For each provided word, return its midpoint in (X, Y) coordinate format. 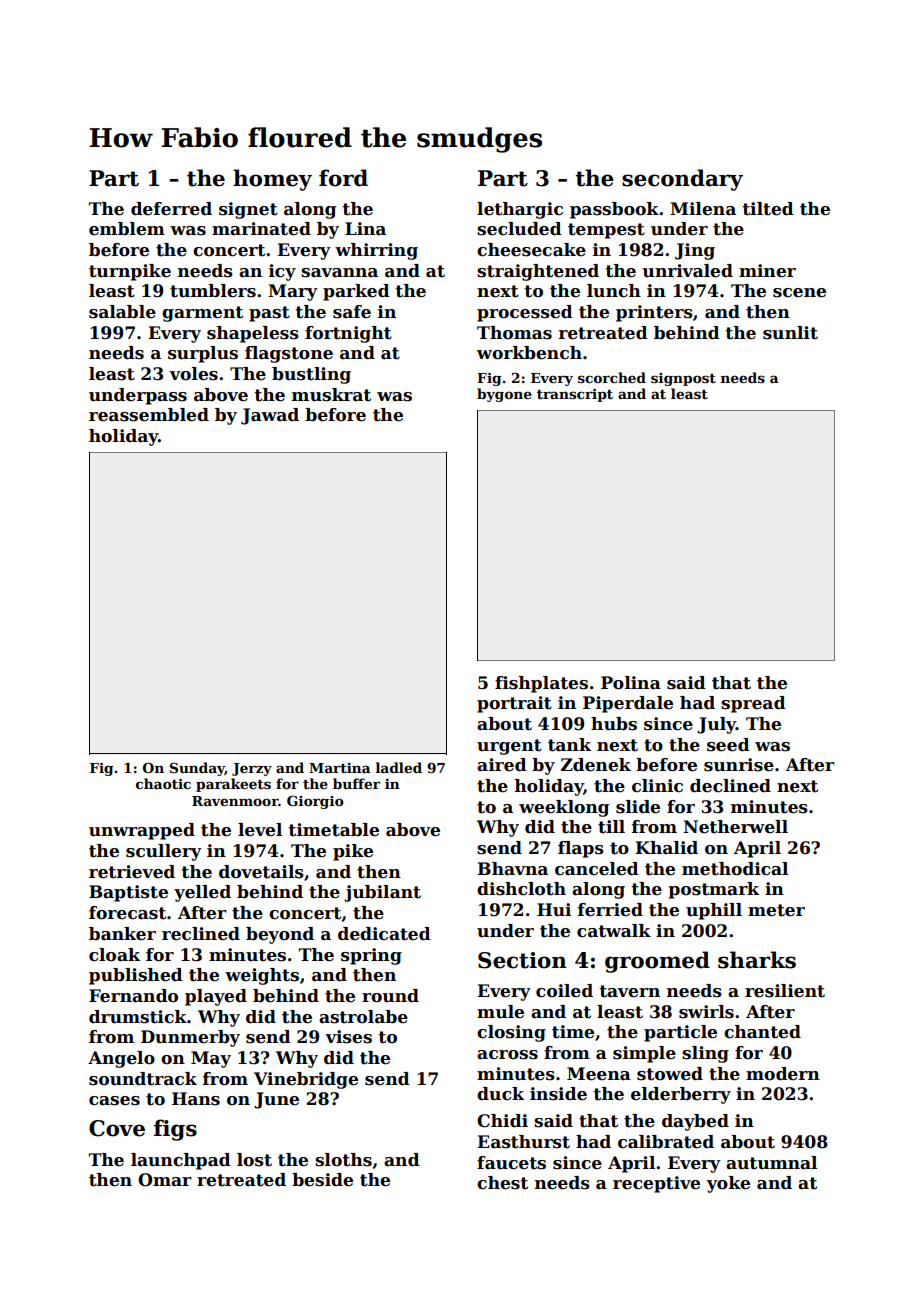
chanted (762, 1032)
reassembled (149, 415)
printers (654, 313)
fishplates (541, 684)
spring (371, 956)
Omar (165, 1180)
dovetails (261, 872)
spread (753, 704)
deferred (171, 209)
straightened (538, 272)
